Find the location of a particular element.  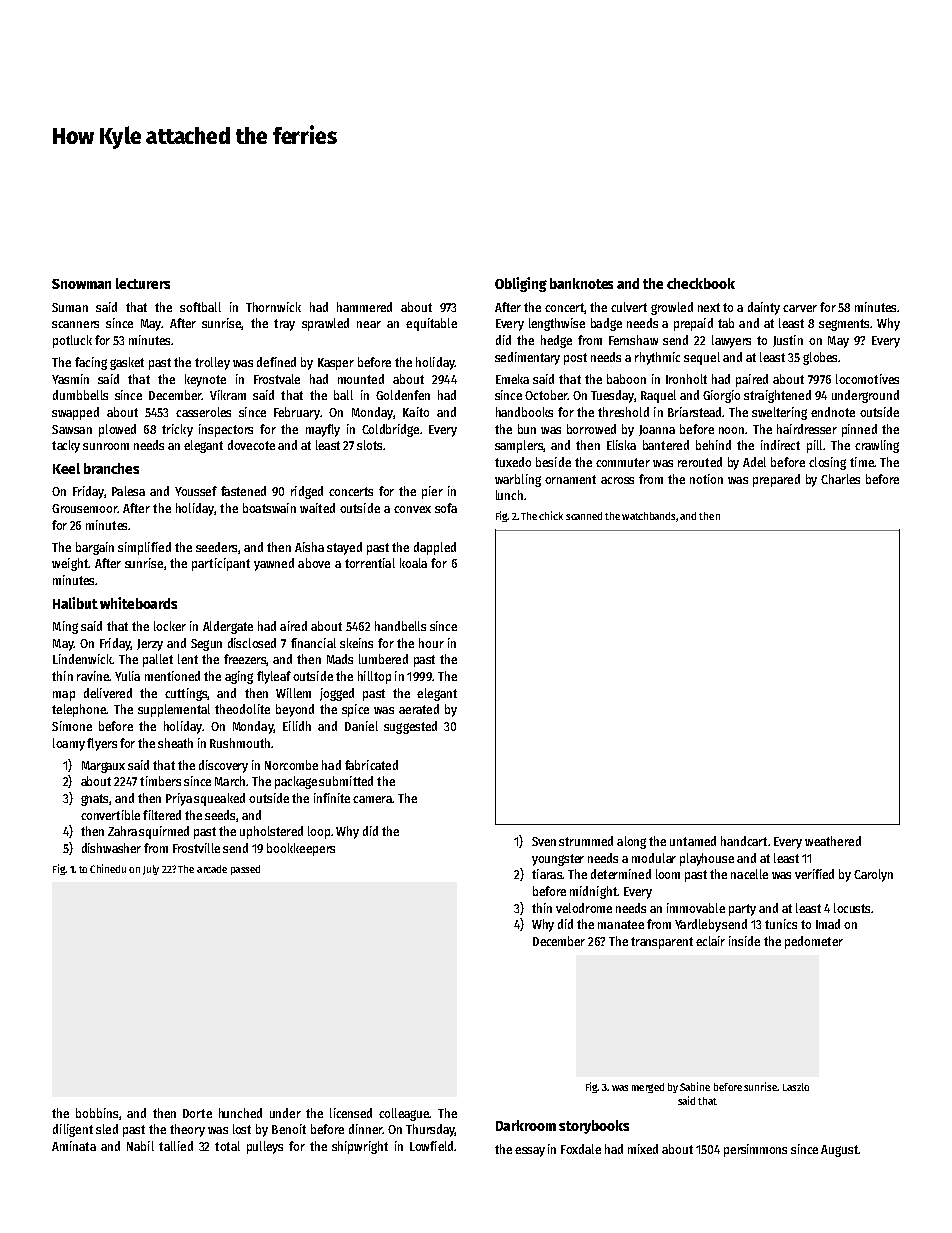

Thornwick is located at coordinates (273, 307).
